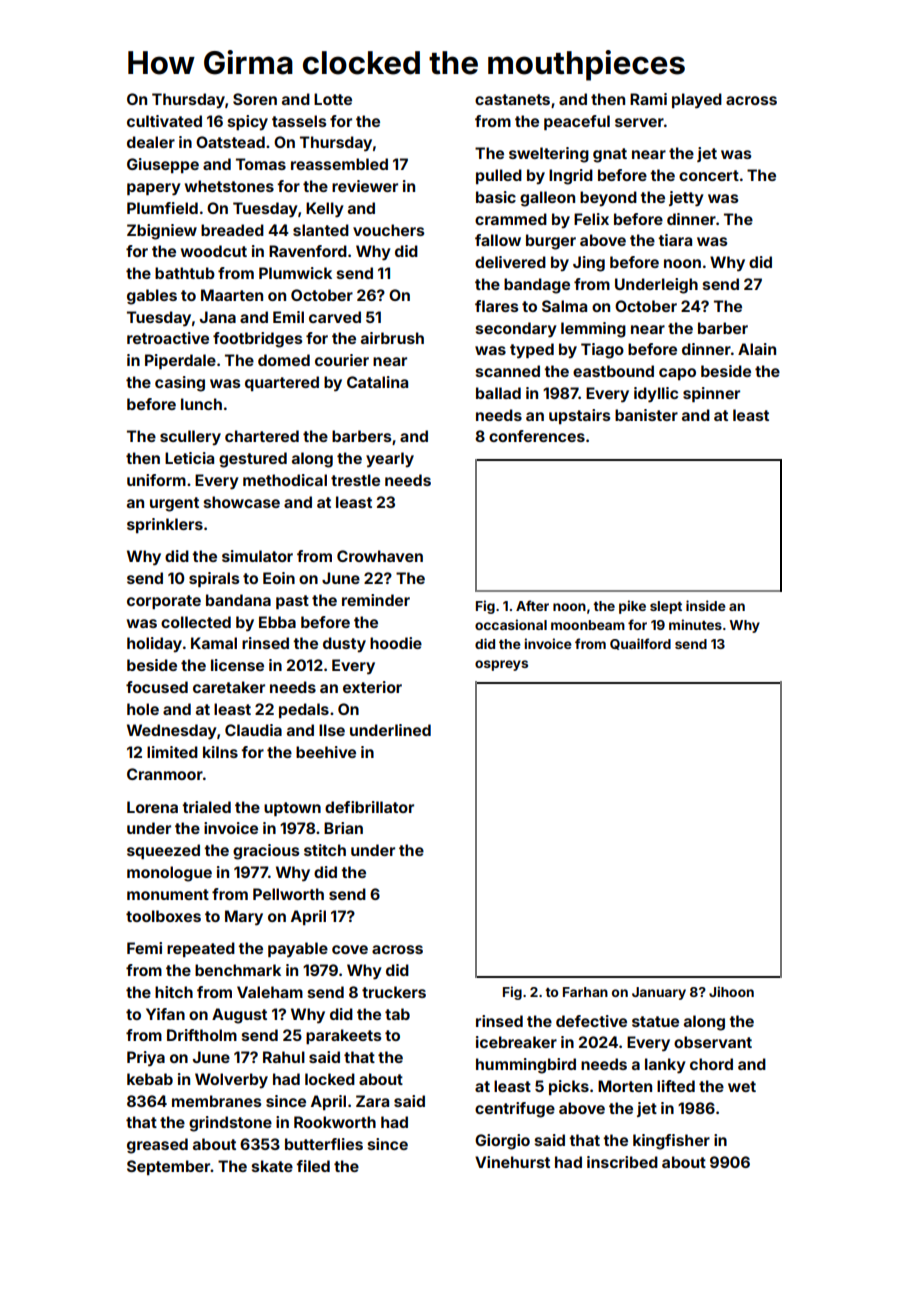  I want to click on Zara, so click(372, 1101).
